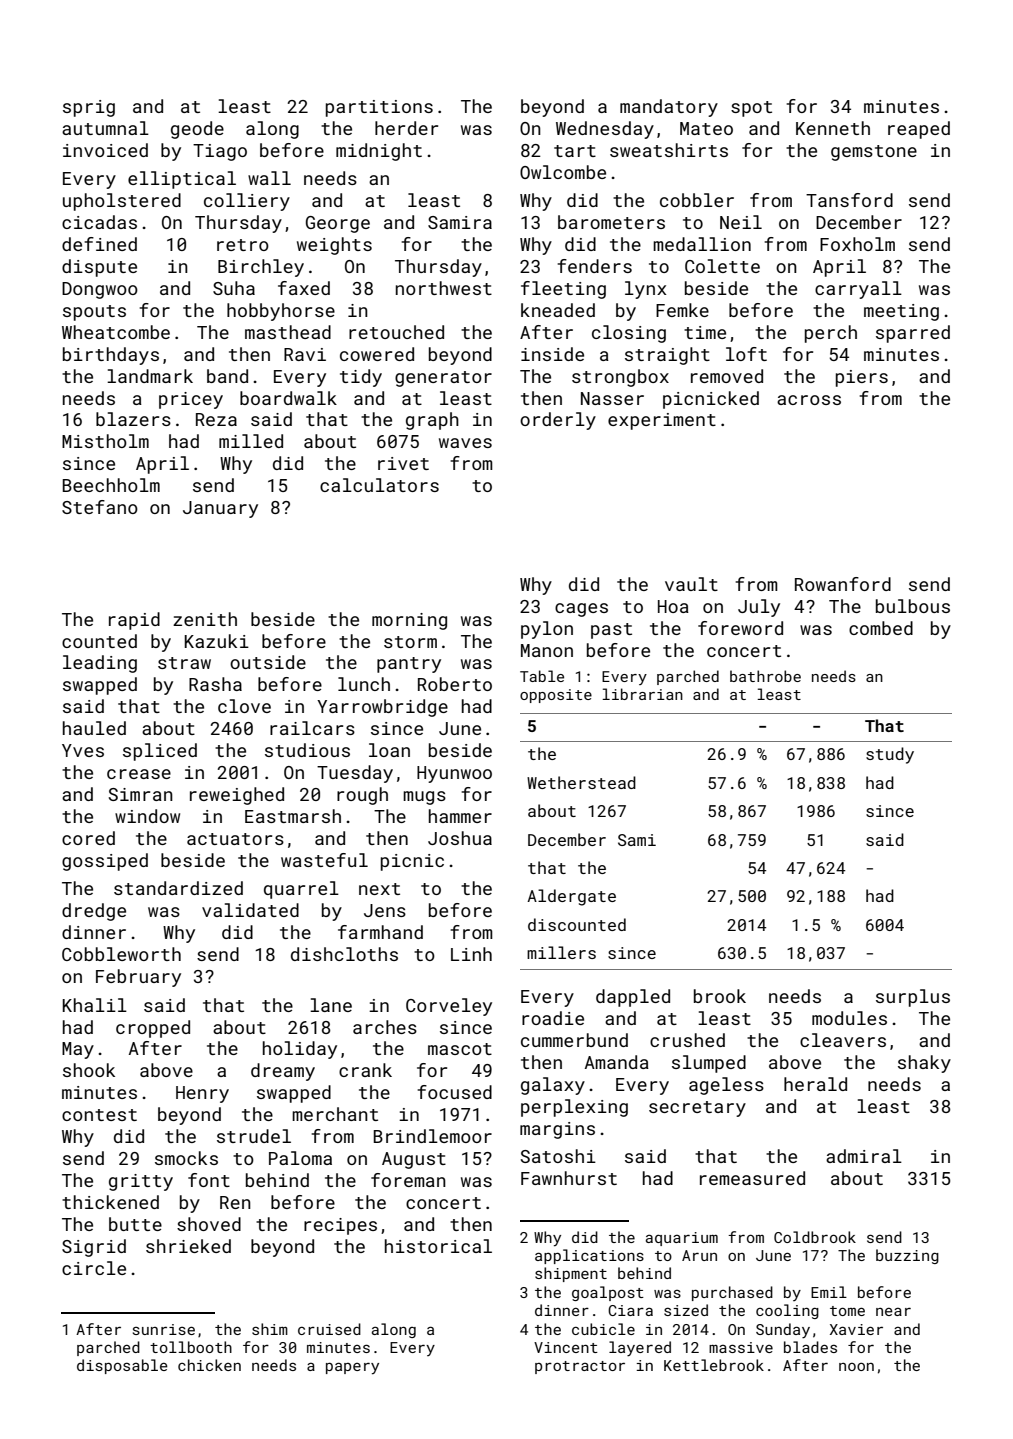 Image resolution: width=1013 pixels, height=1439 pixels. Describe the element at coordinates (856, 1367) in the screenshot. I see `noon` at that location.
